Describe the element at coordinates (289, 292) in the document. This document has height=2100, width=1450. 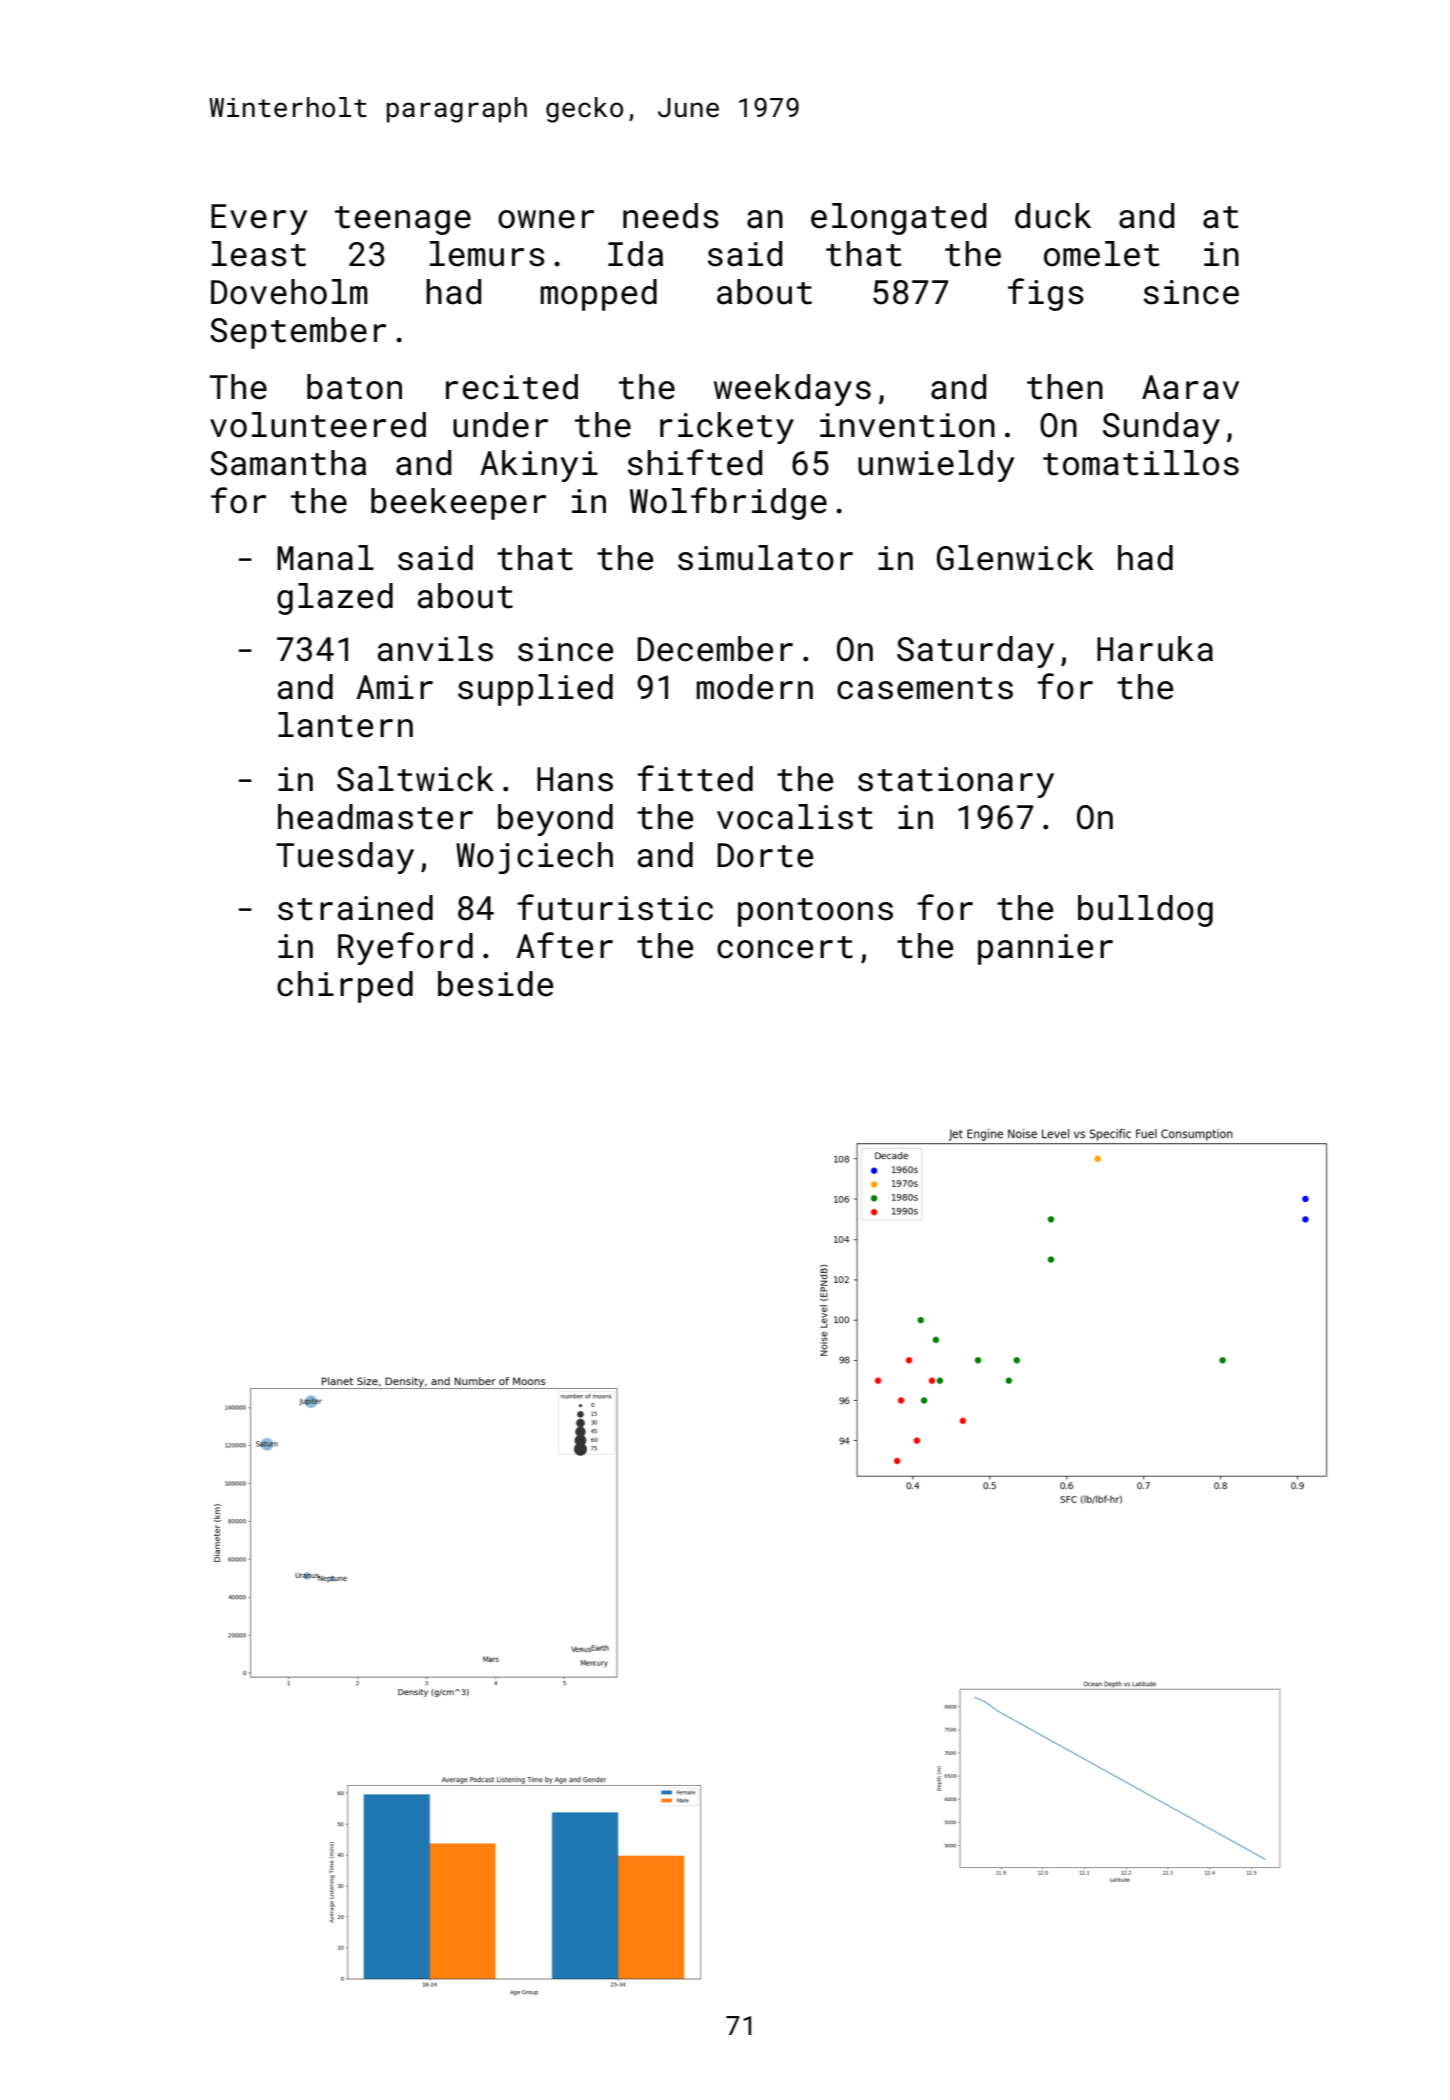
I see `Doveholm` at that location.
